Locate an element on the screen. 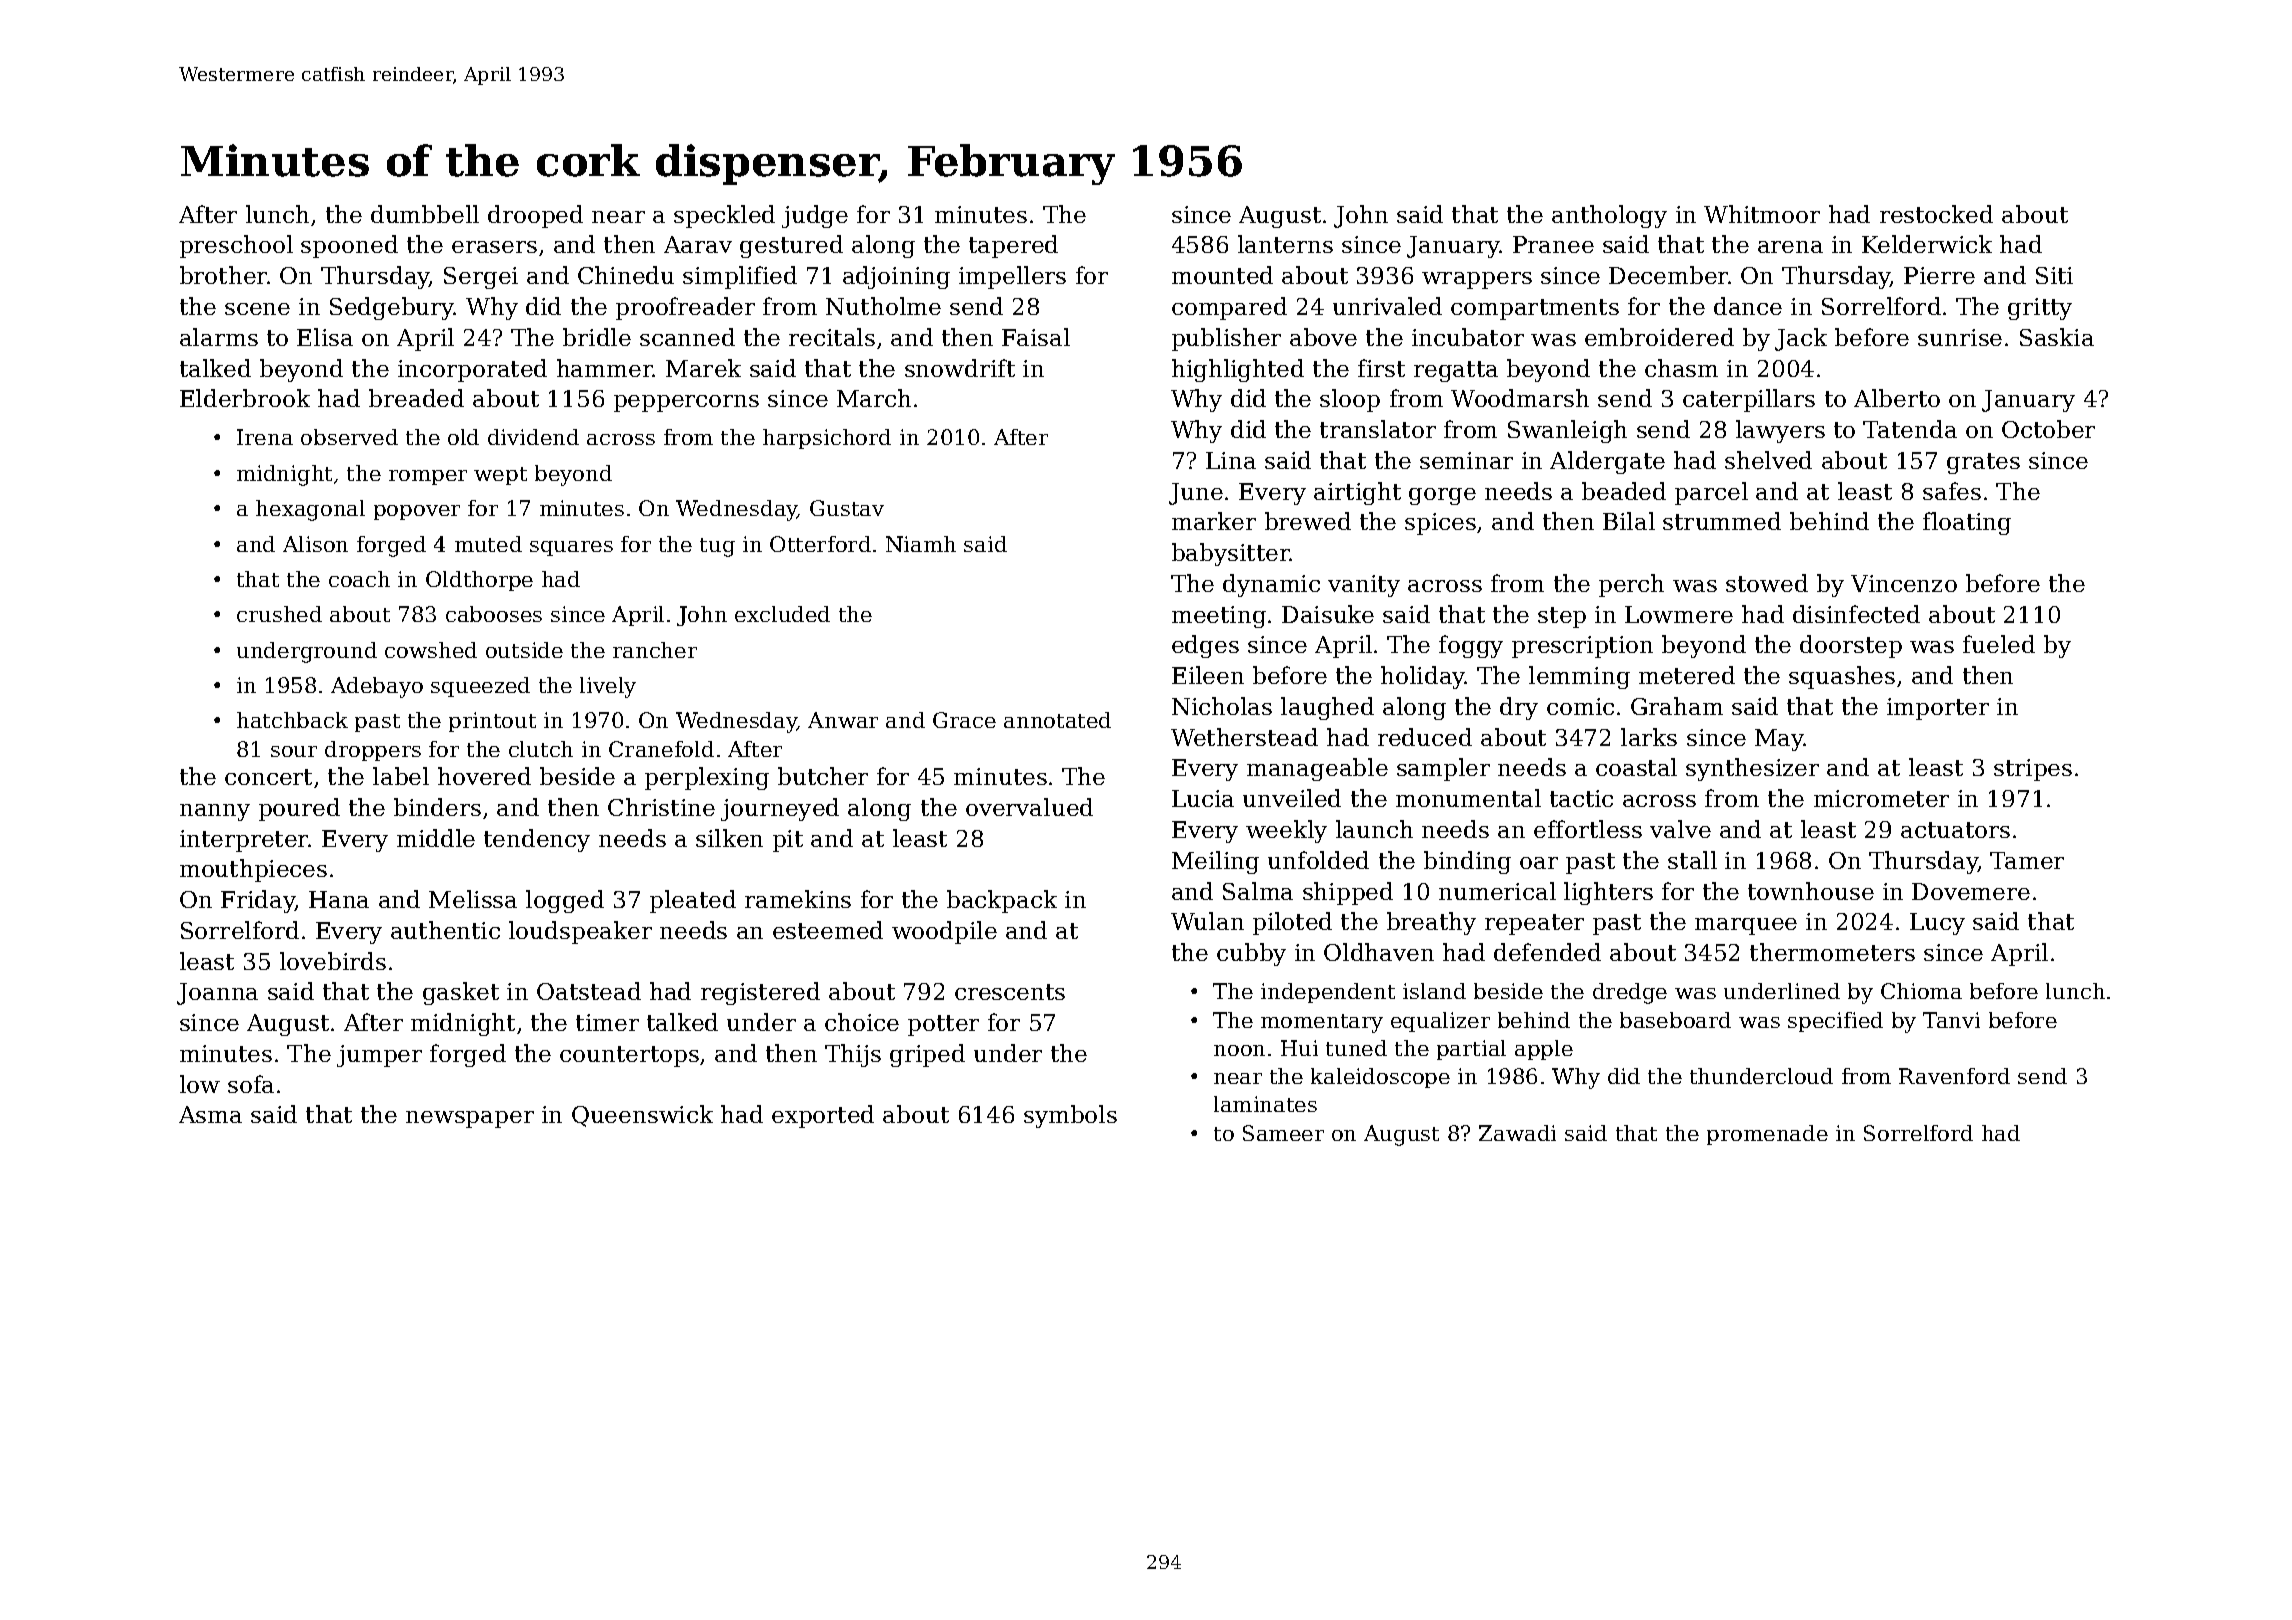  Swanleigh is located at coordinates (1567, 431).
